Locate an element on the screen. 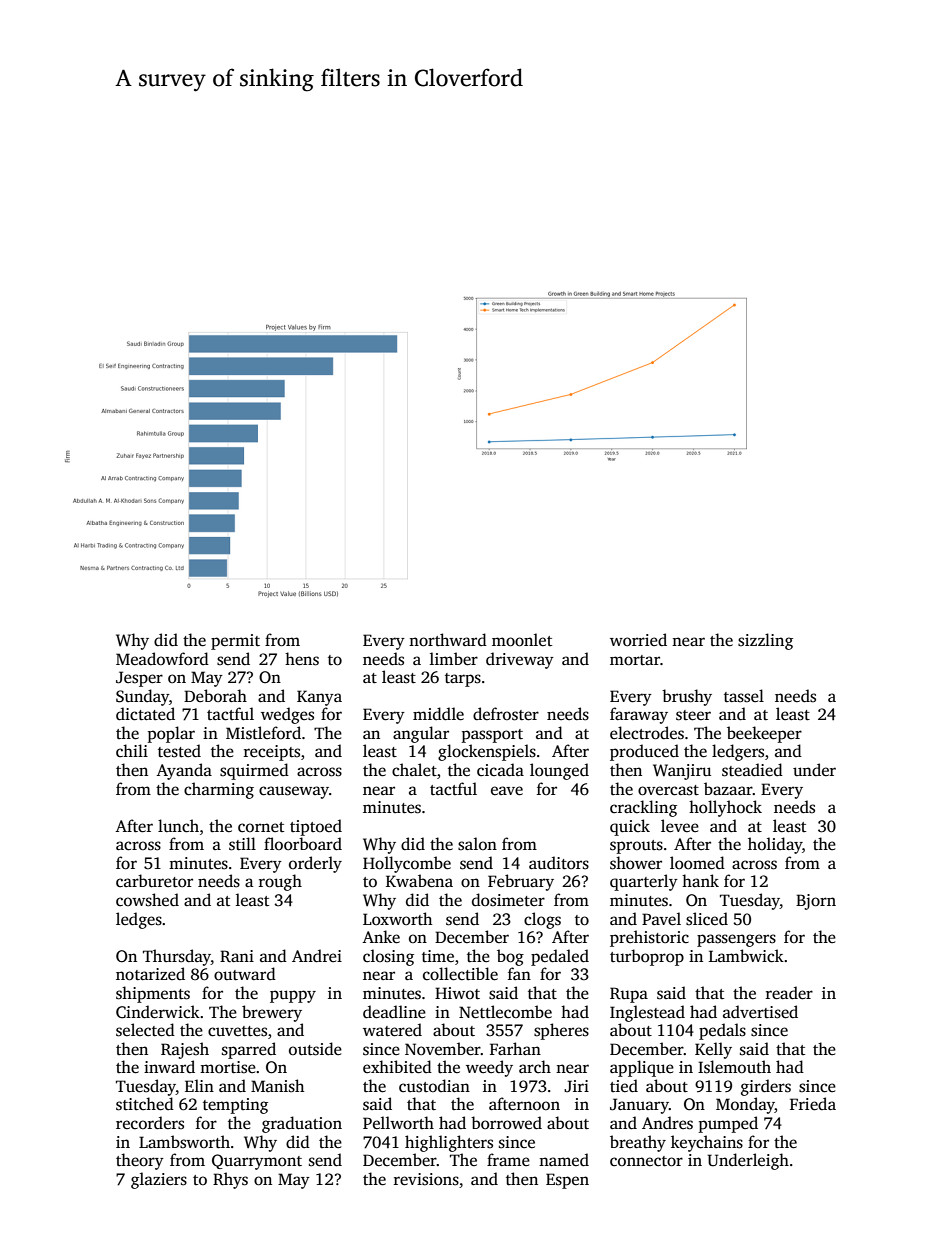 This screenshot has height=1233, width=952. Meadowford is located at coordinates (162, 658).
